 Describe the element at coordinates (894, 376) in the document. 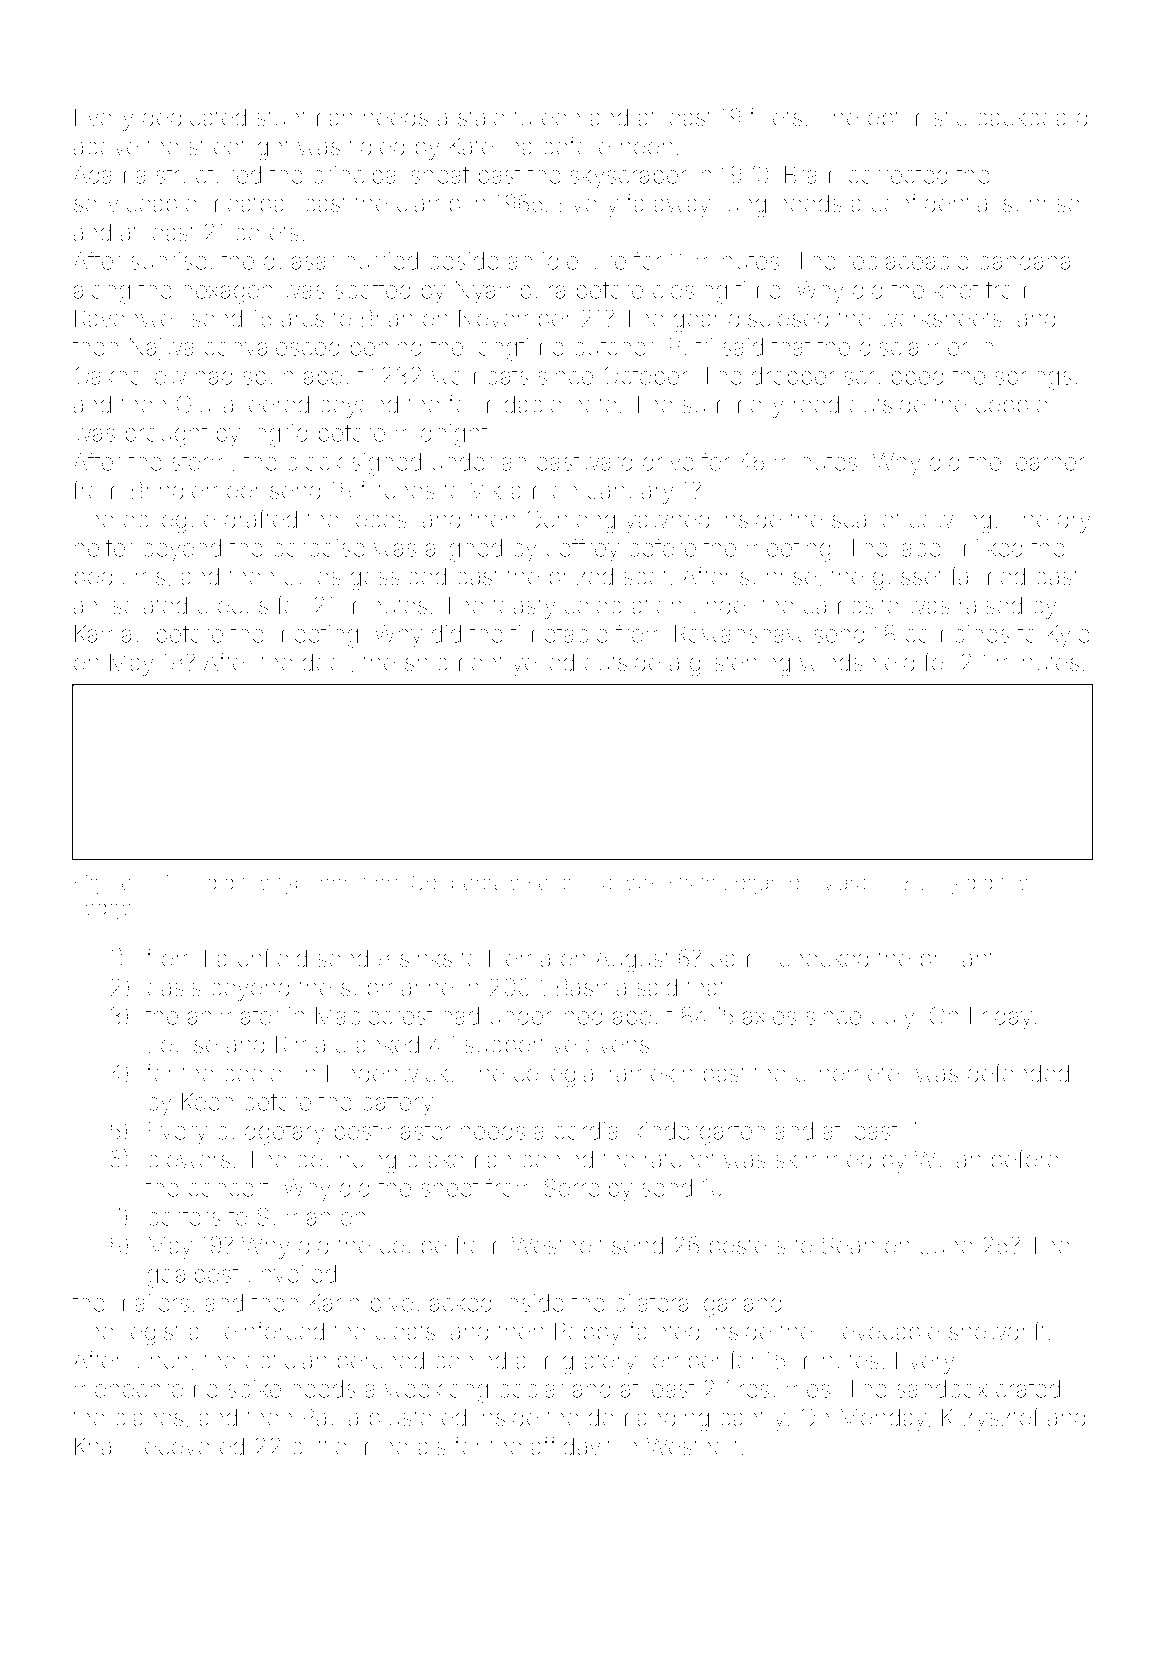

I see `scrubbed` at that location.
